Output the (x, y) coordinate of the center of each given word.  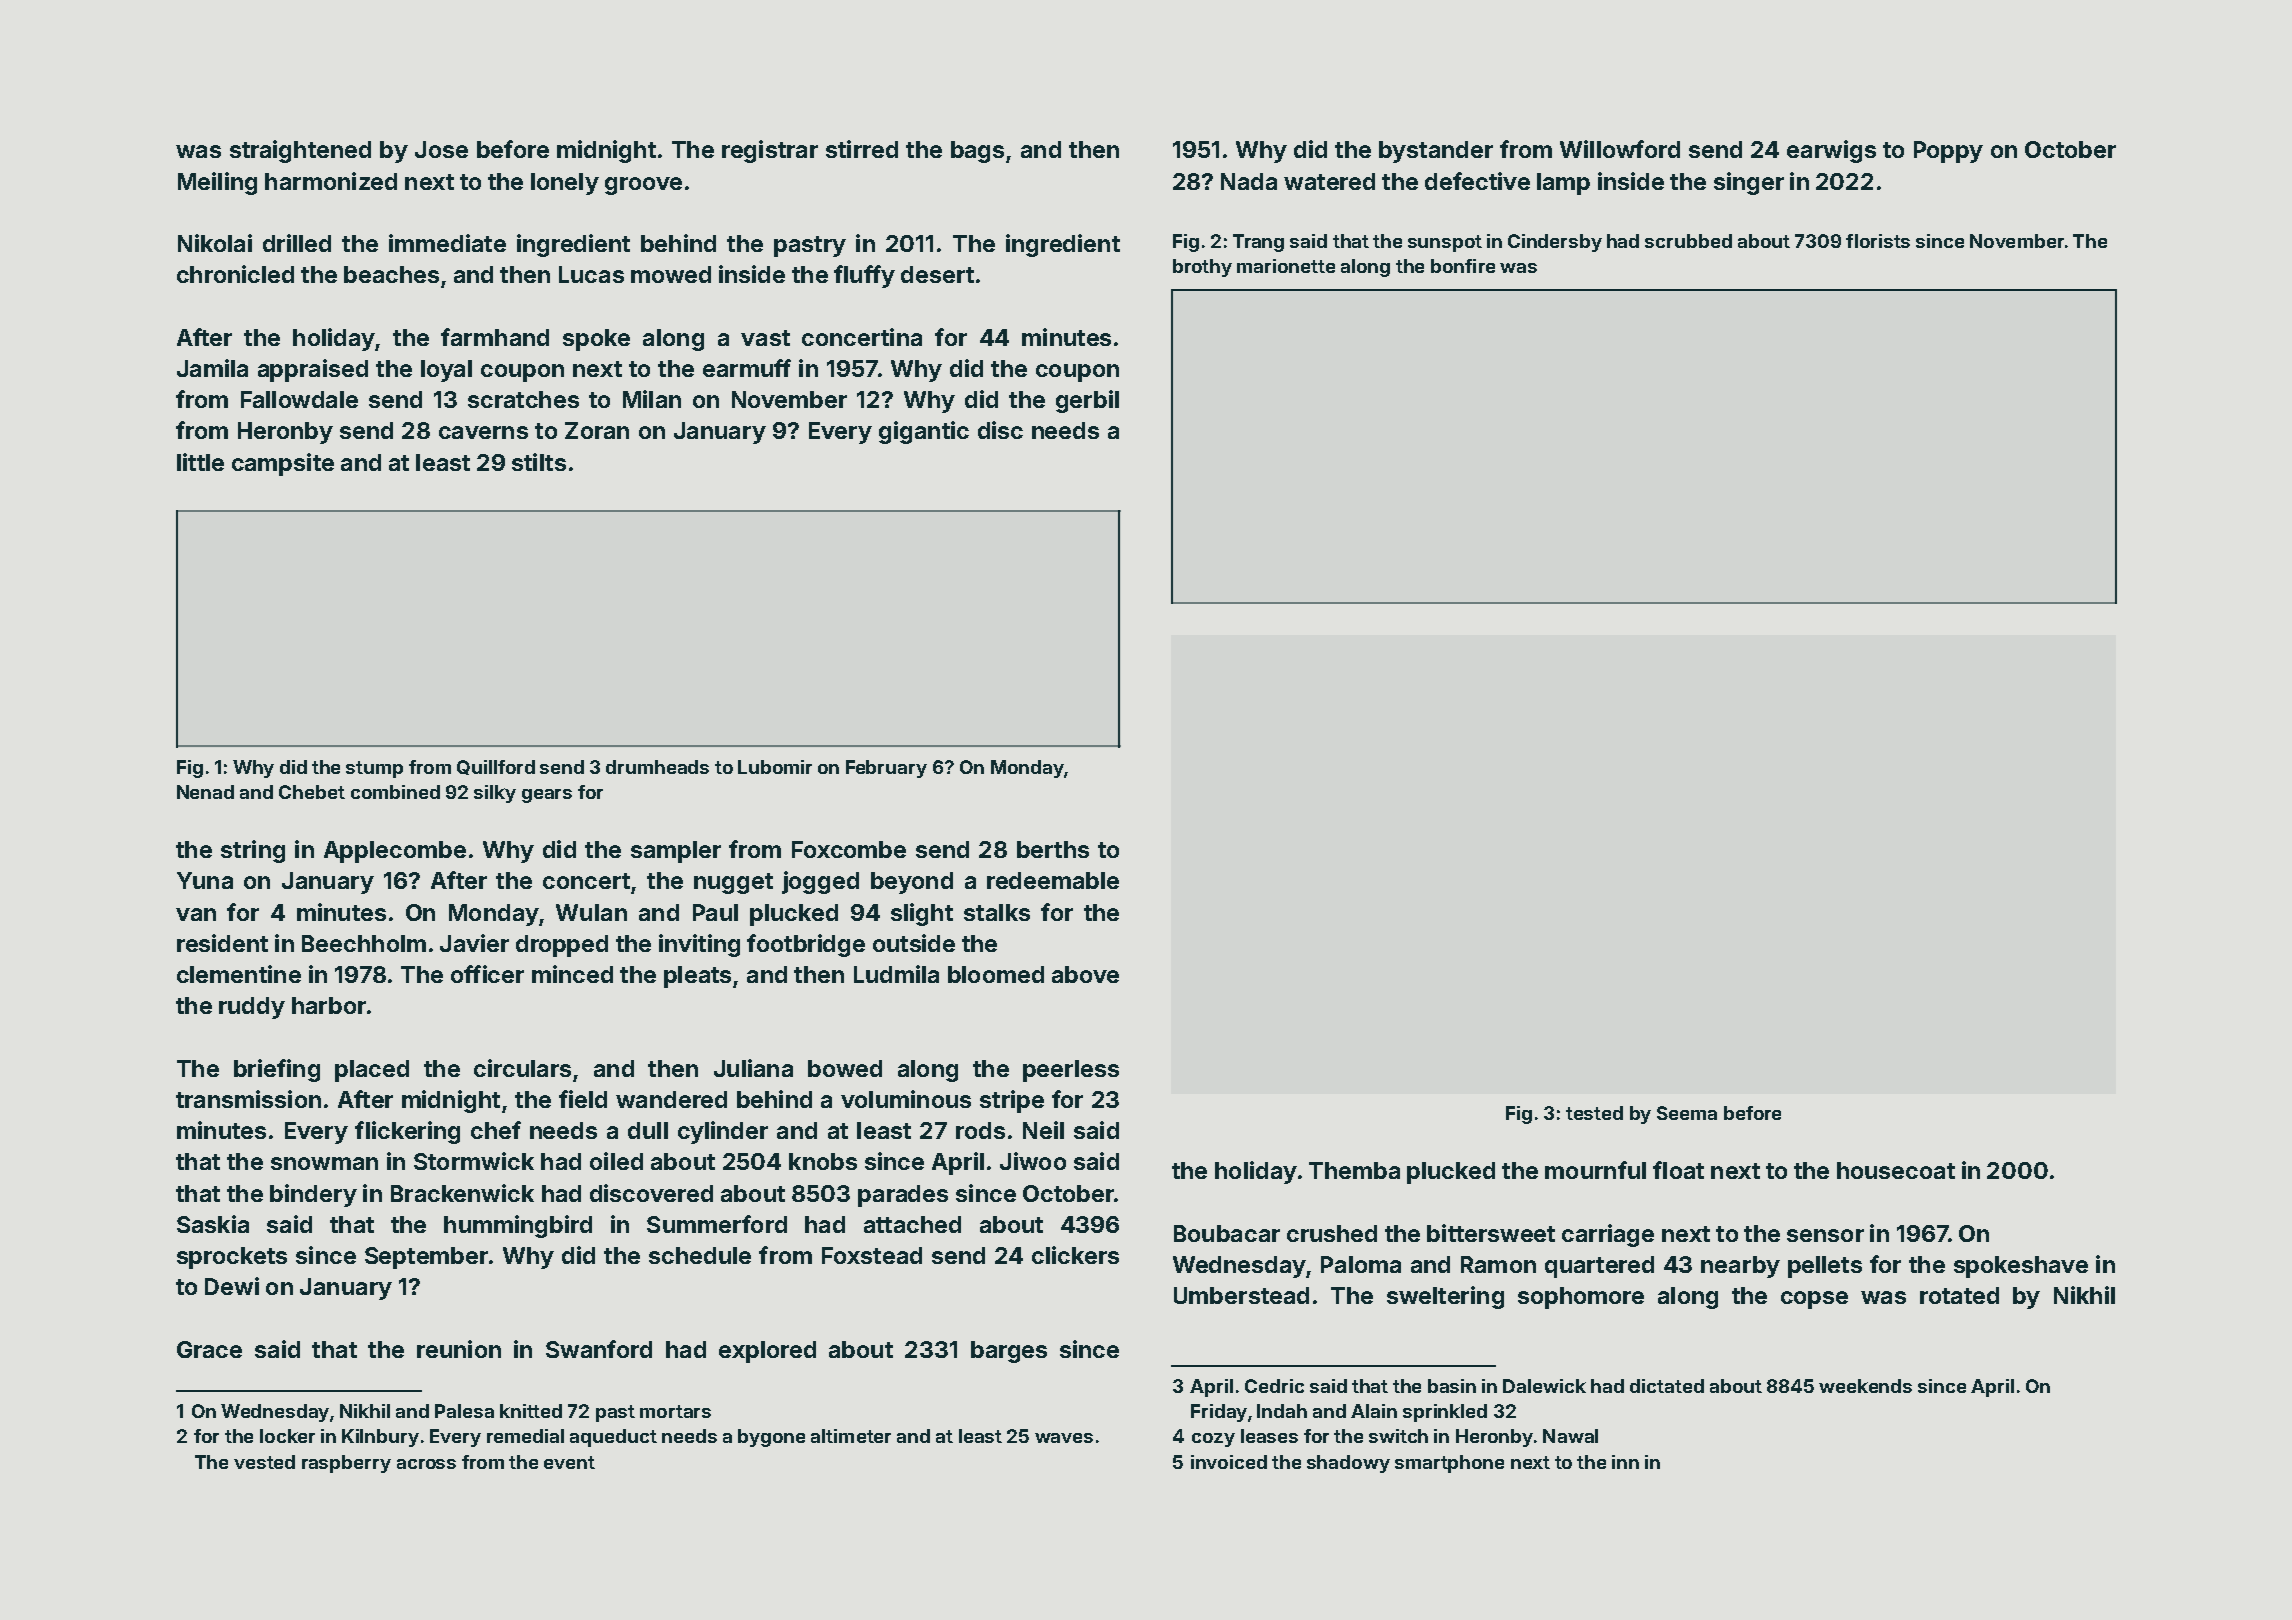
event (569, 1462)
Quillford (496, 767)
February (886, 769)
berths (1053, 849)
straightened (300, 151)
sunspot (1445, 243)
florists (1878, 241)
